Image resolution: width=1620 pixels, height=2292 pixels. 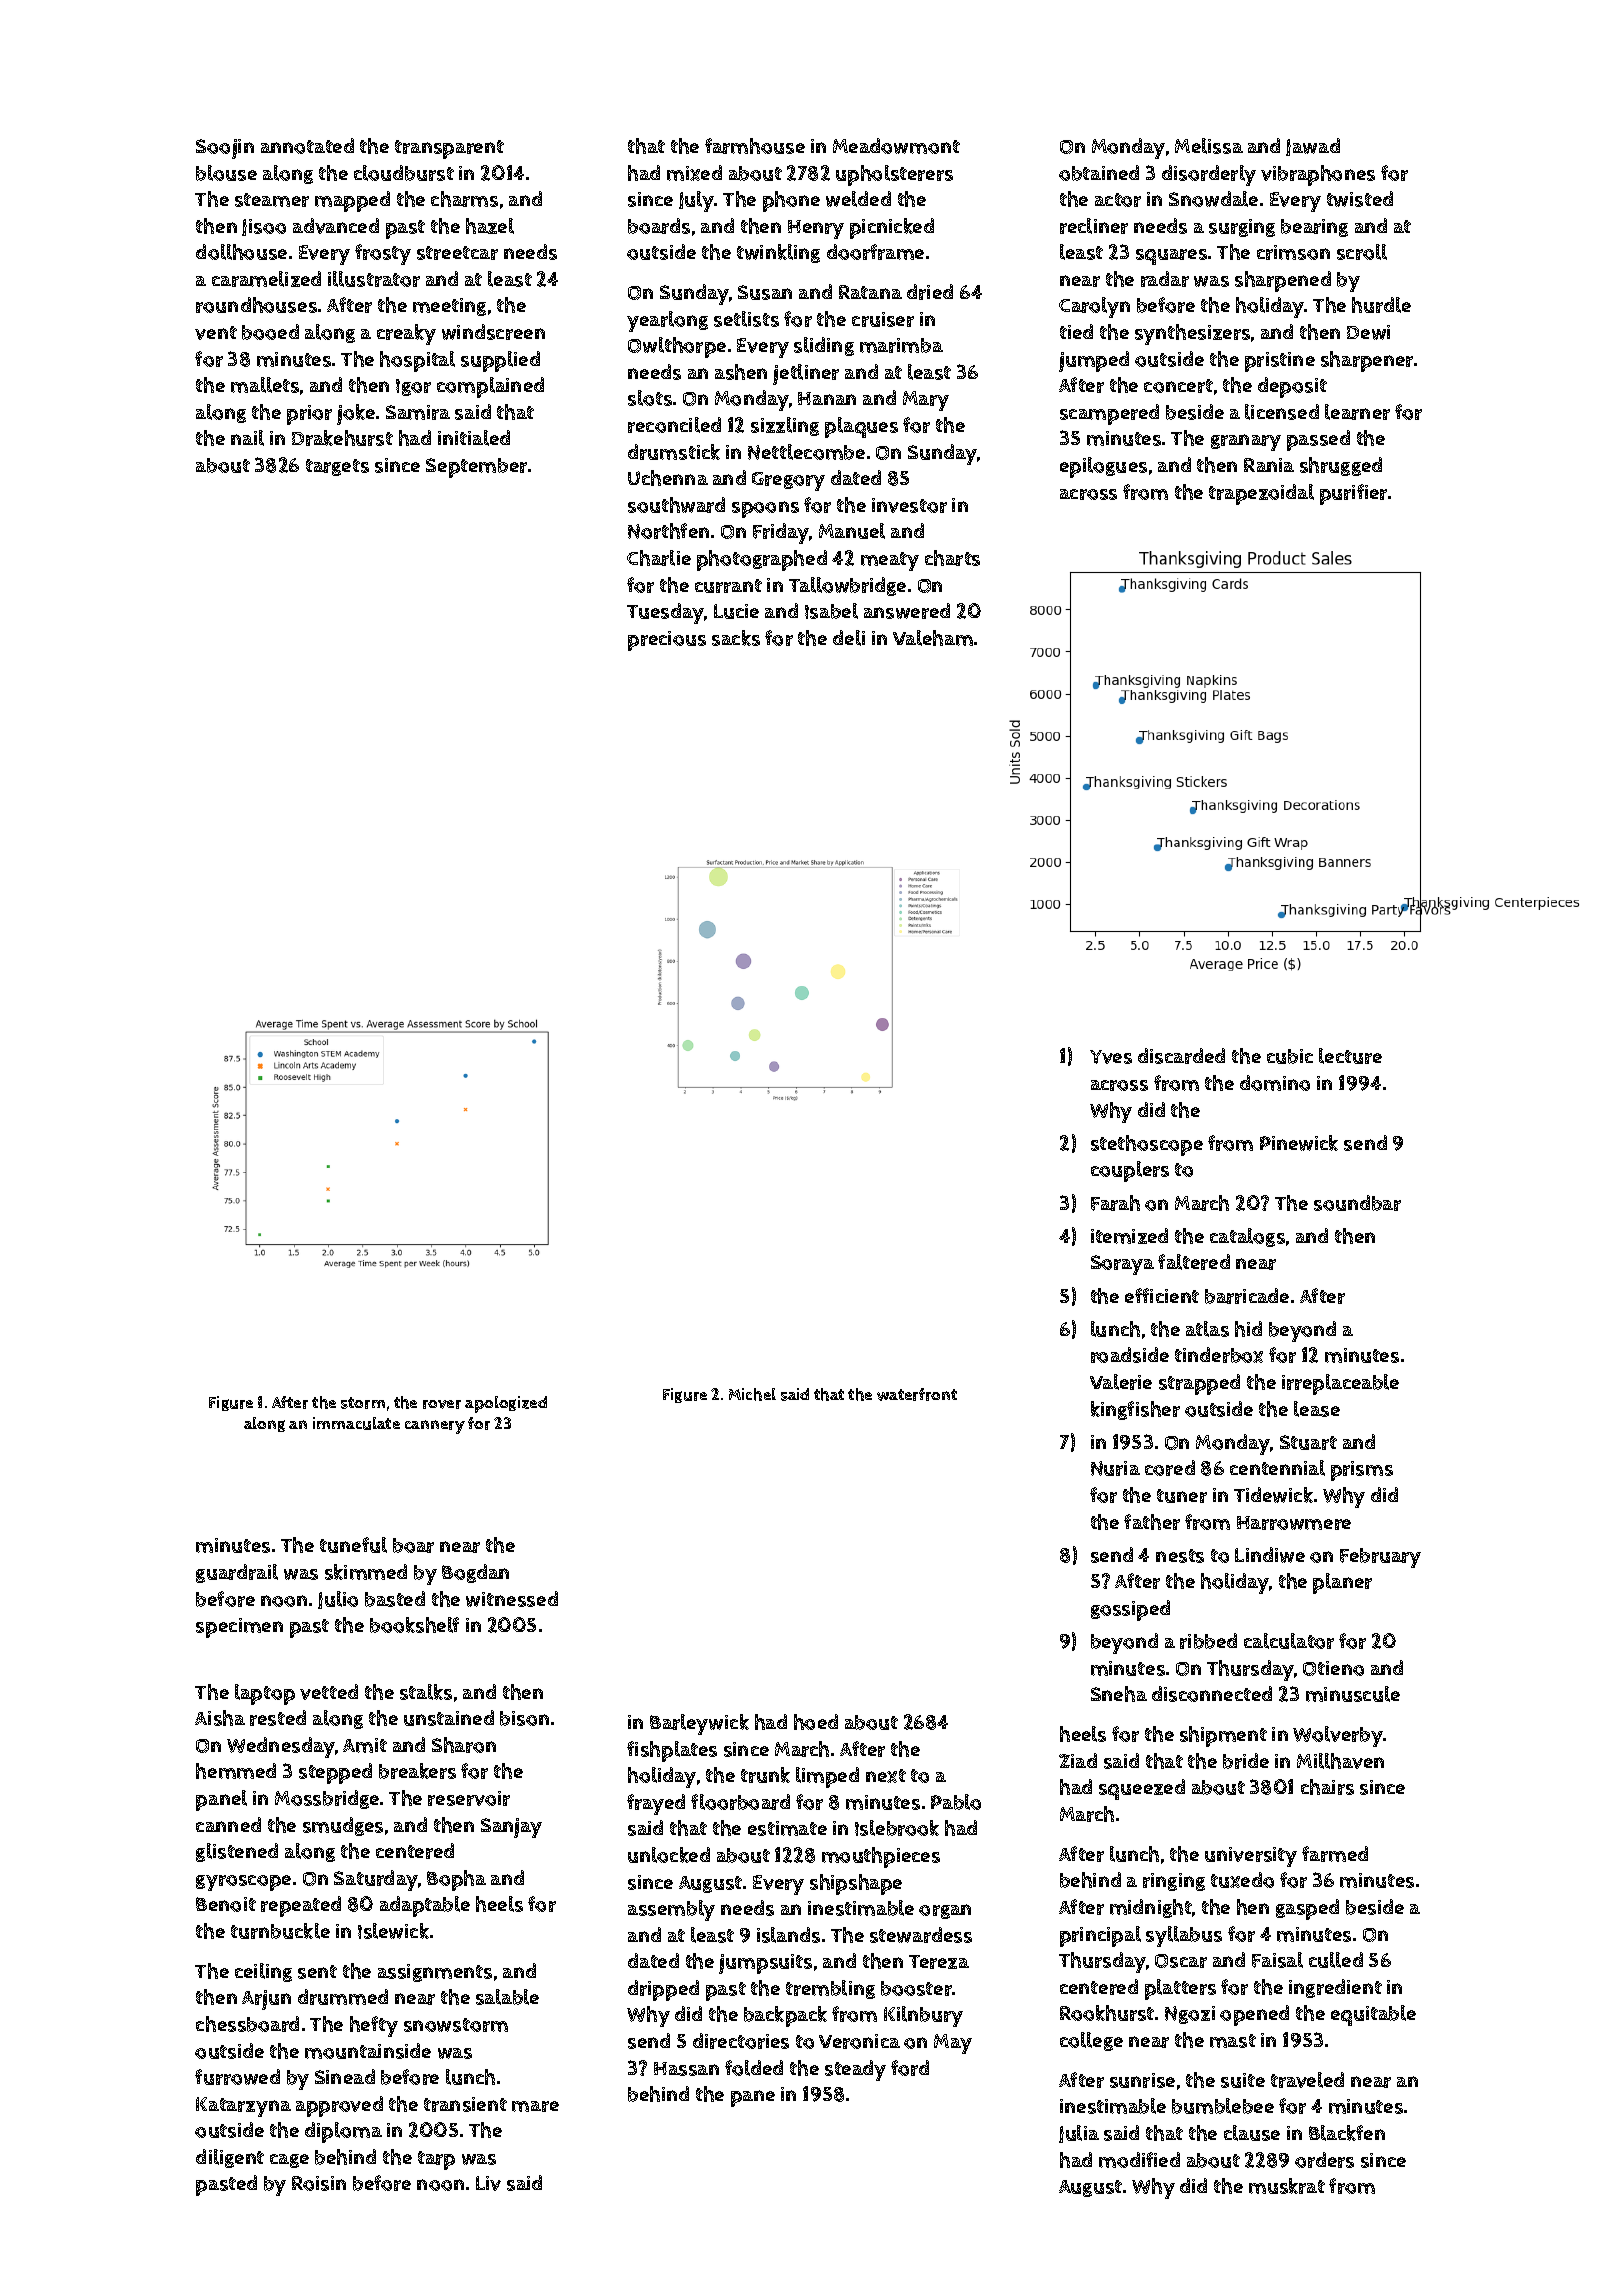 What do you see at coordinates (1115, 1203) in the page?
I see `Farah` at bounding box center [1115, 1203].
